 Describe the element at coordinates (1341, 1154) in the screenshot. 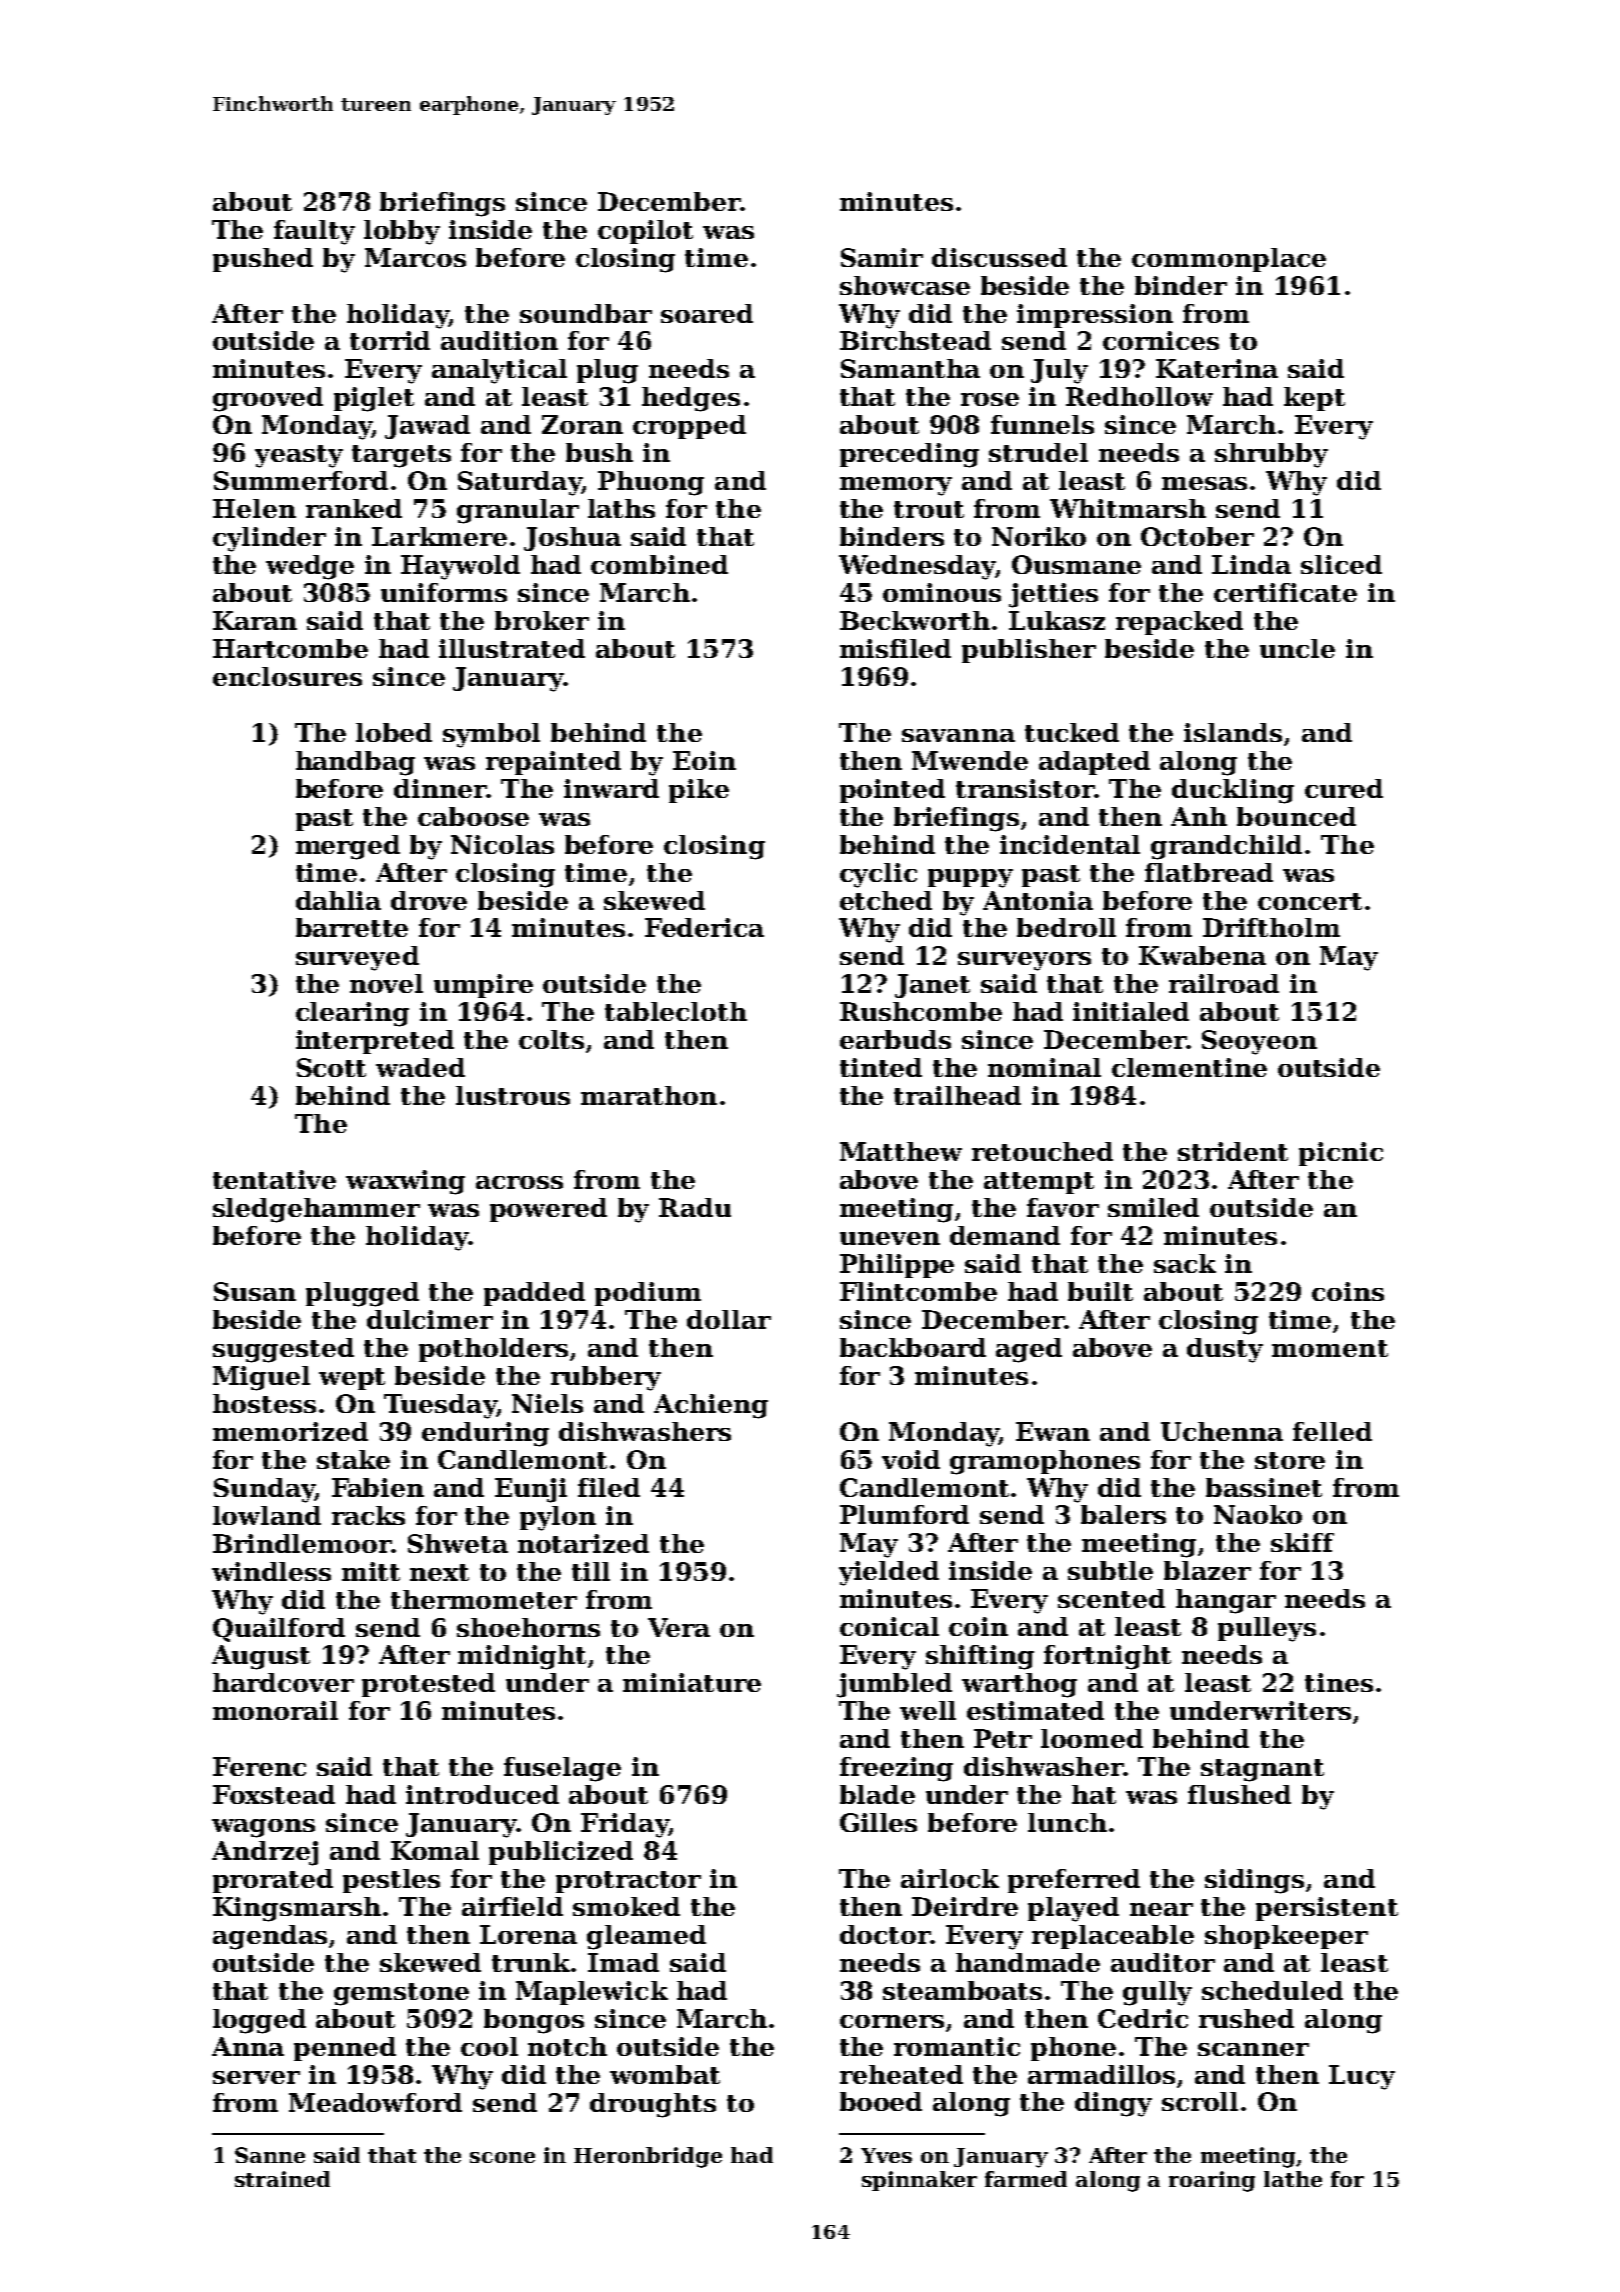

I see `picnic` at that location.
